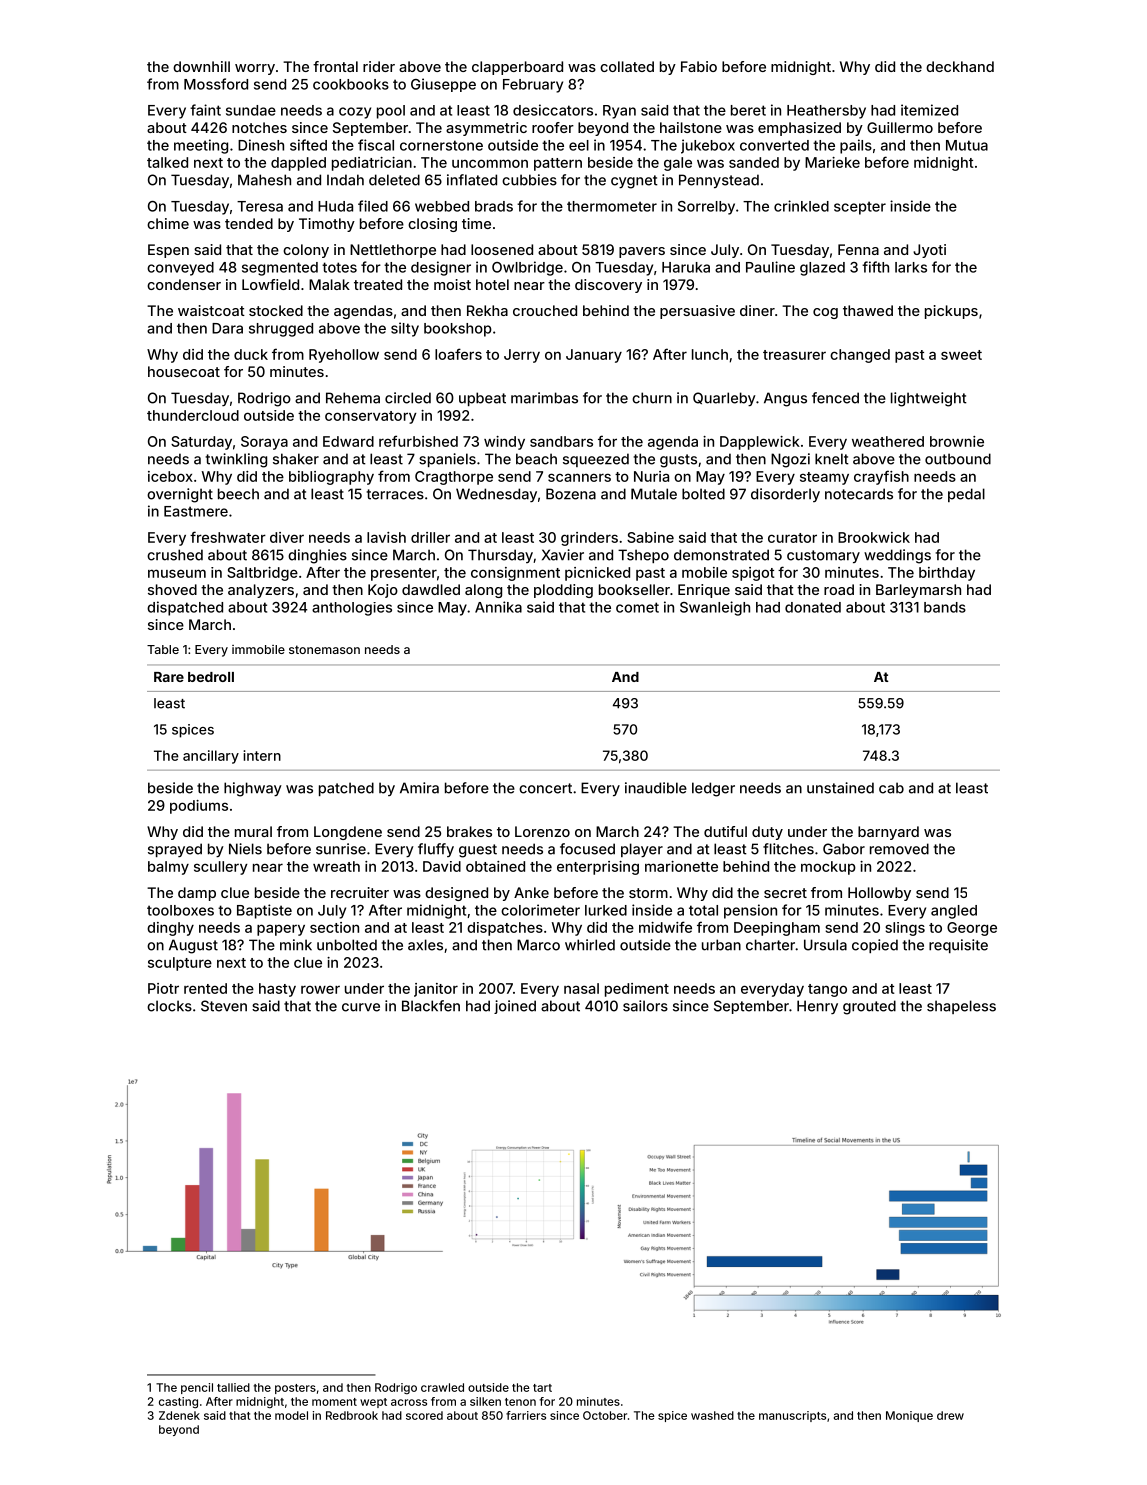 The height and width of the page is (1485, 1147). I want to click on requisite, so click(958, 946).
